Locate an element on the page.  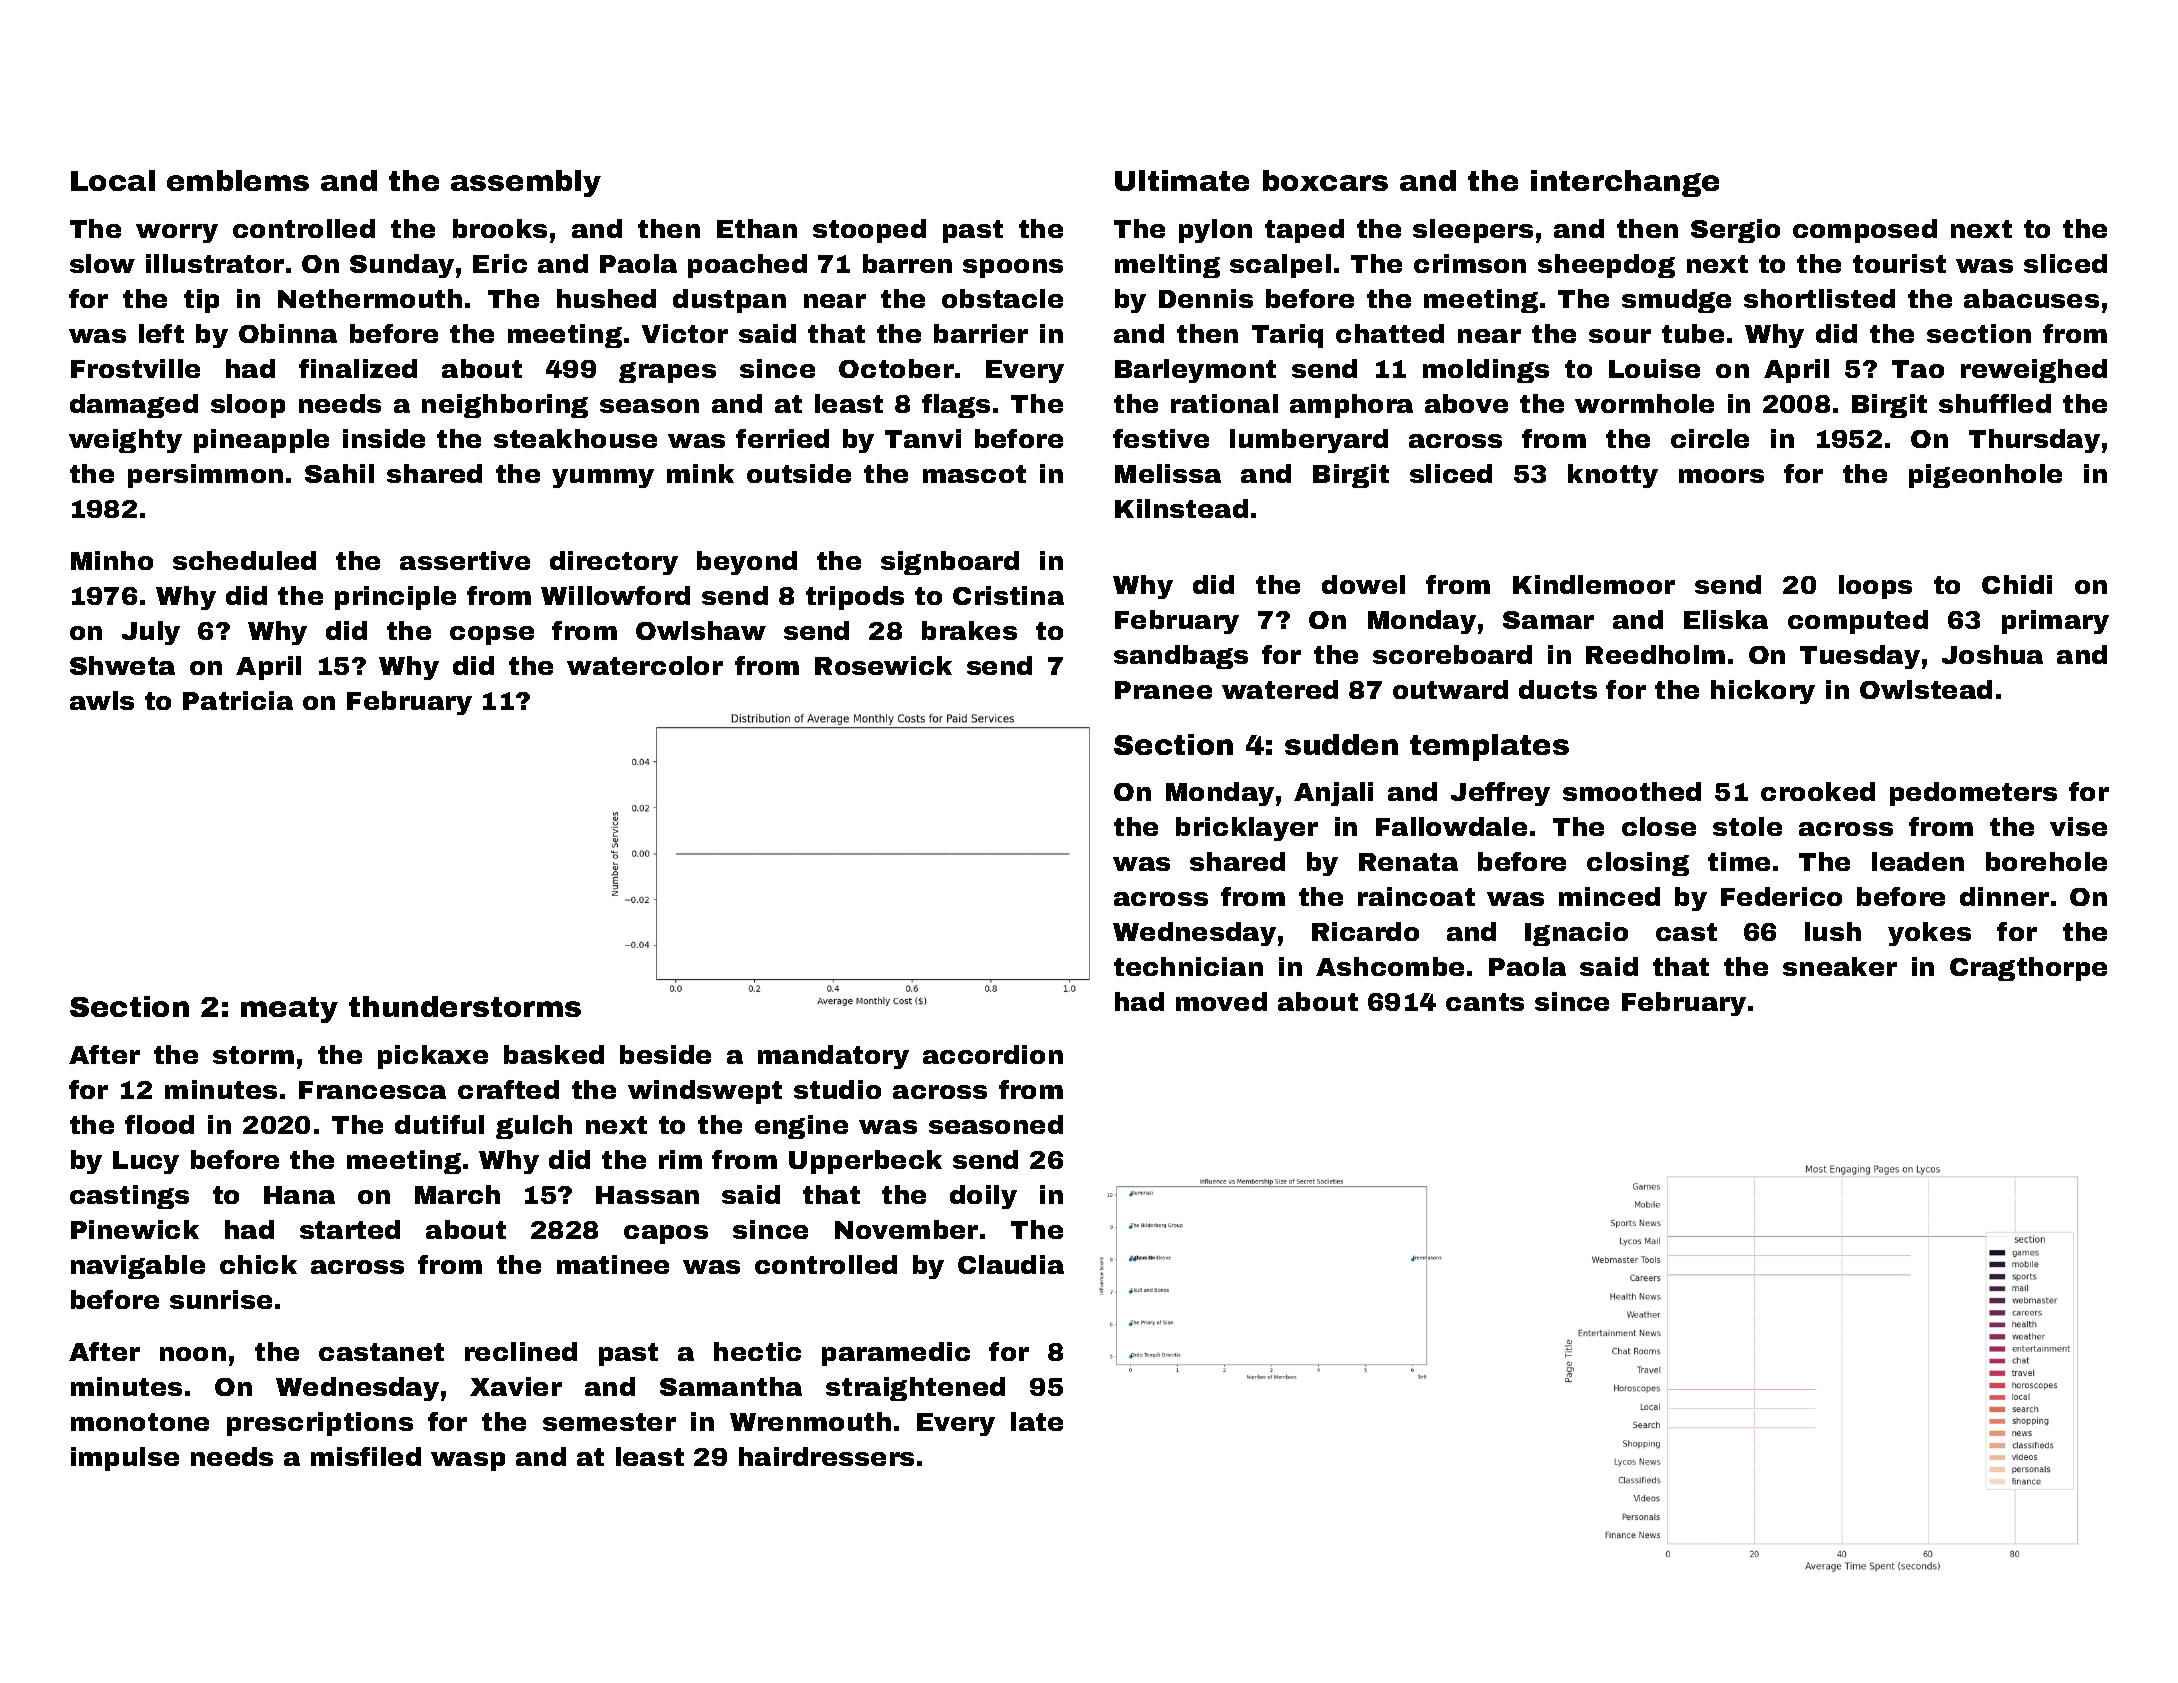
prescriptions is located at coordinates (320, 1424).
